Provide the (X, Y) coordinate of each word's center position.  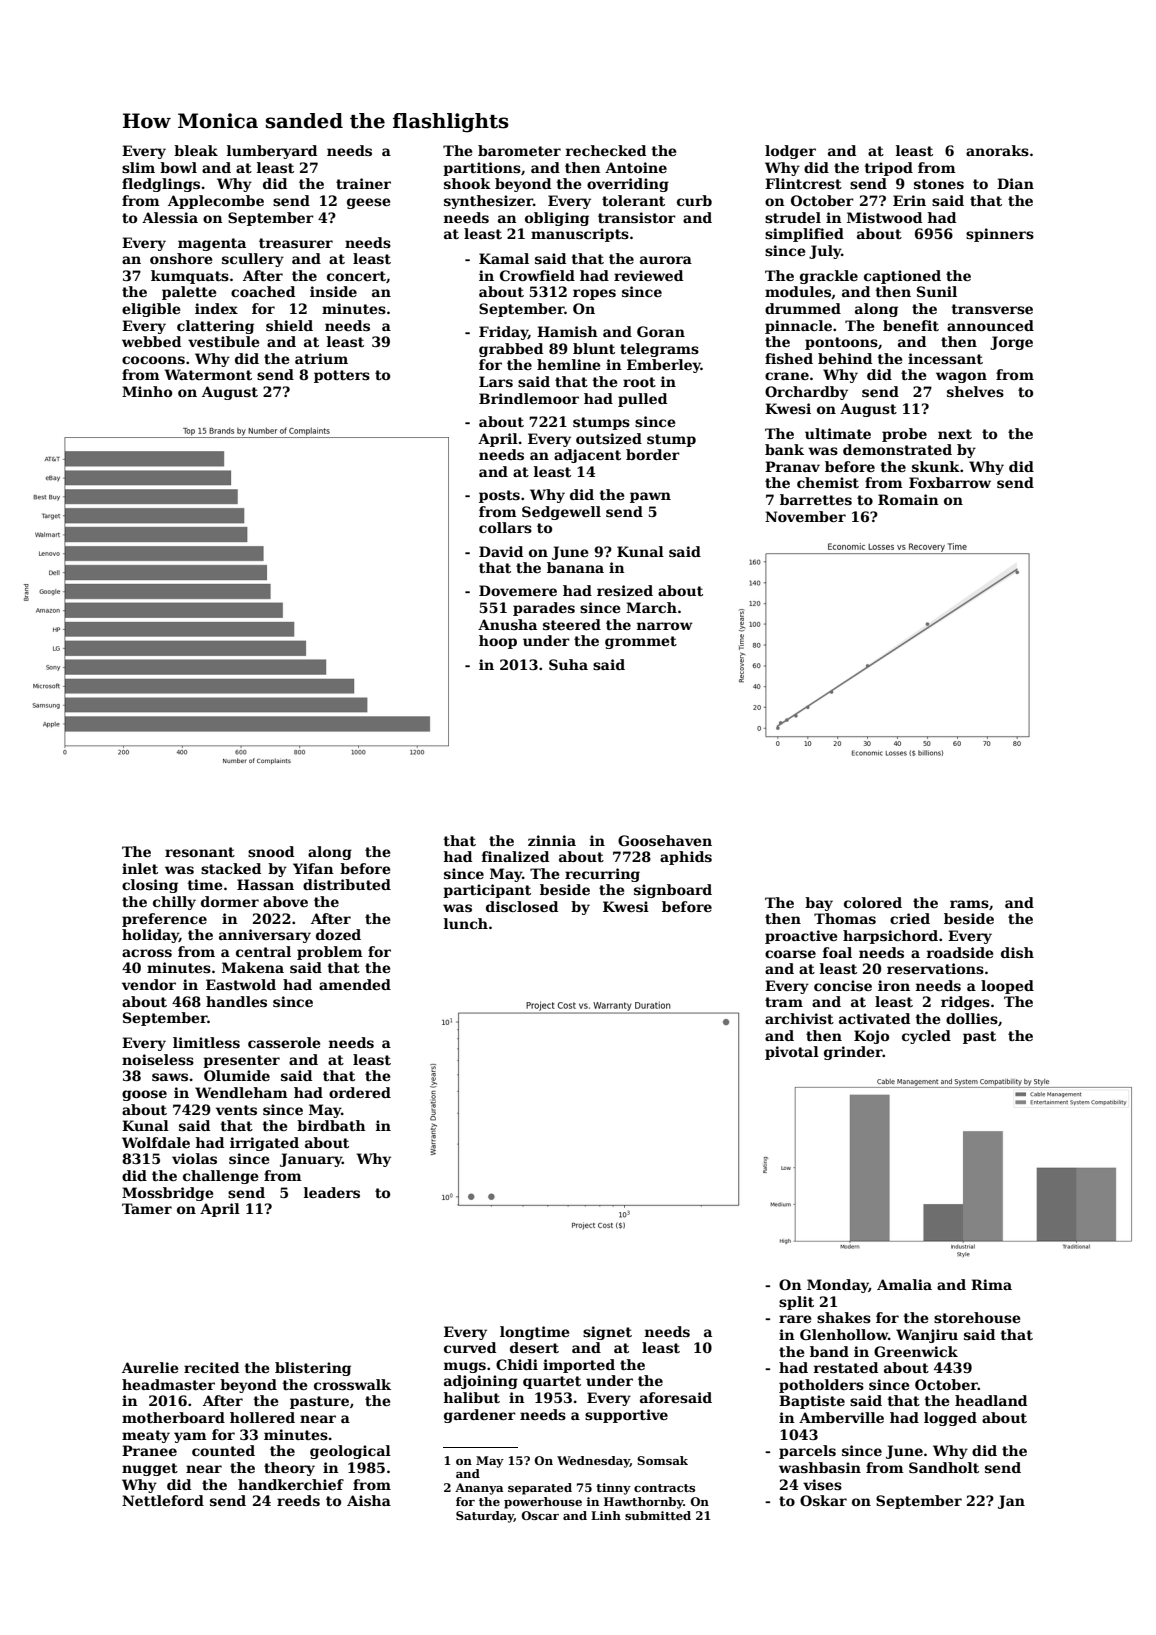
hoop (498, 642)
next (955, 434)
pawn (650, 497)
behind (845, 358)
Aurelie (150, 1367)
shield (289, 325)
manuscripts (580, 235)
